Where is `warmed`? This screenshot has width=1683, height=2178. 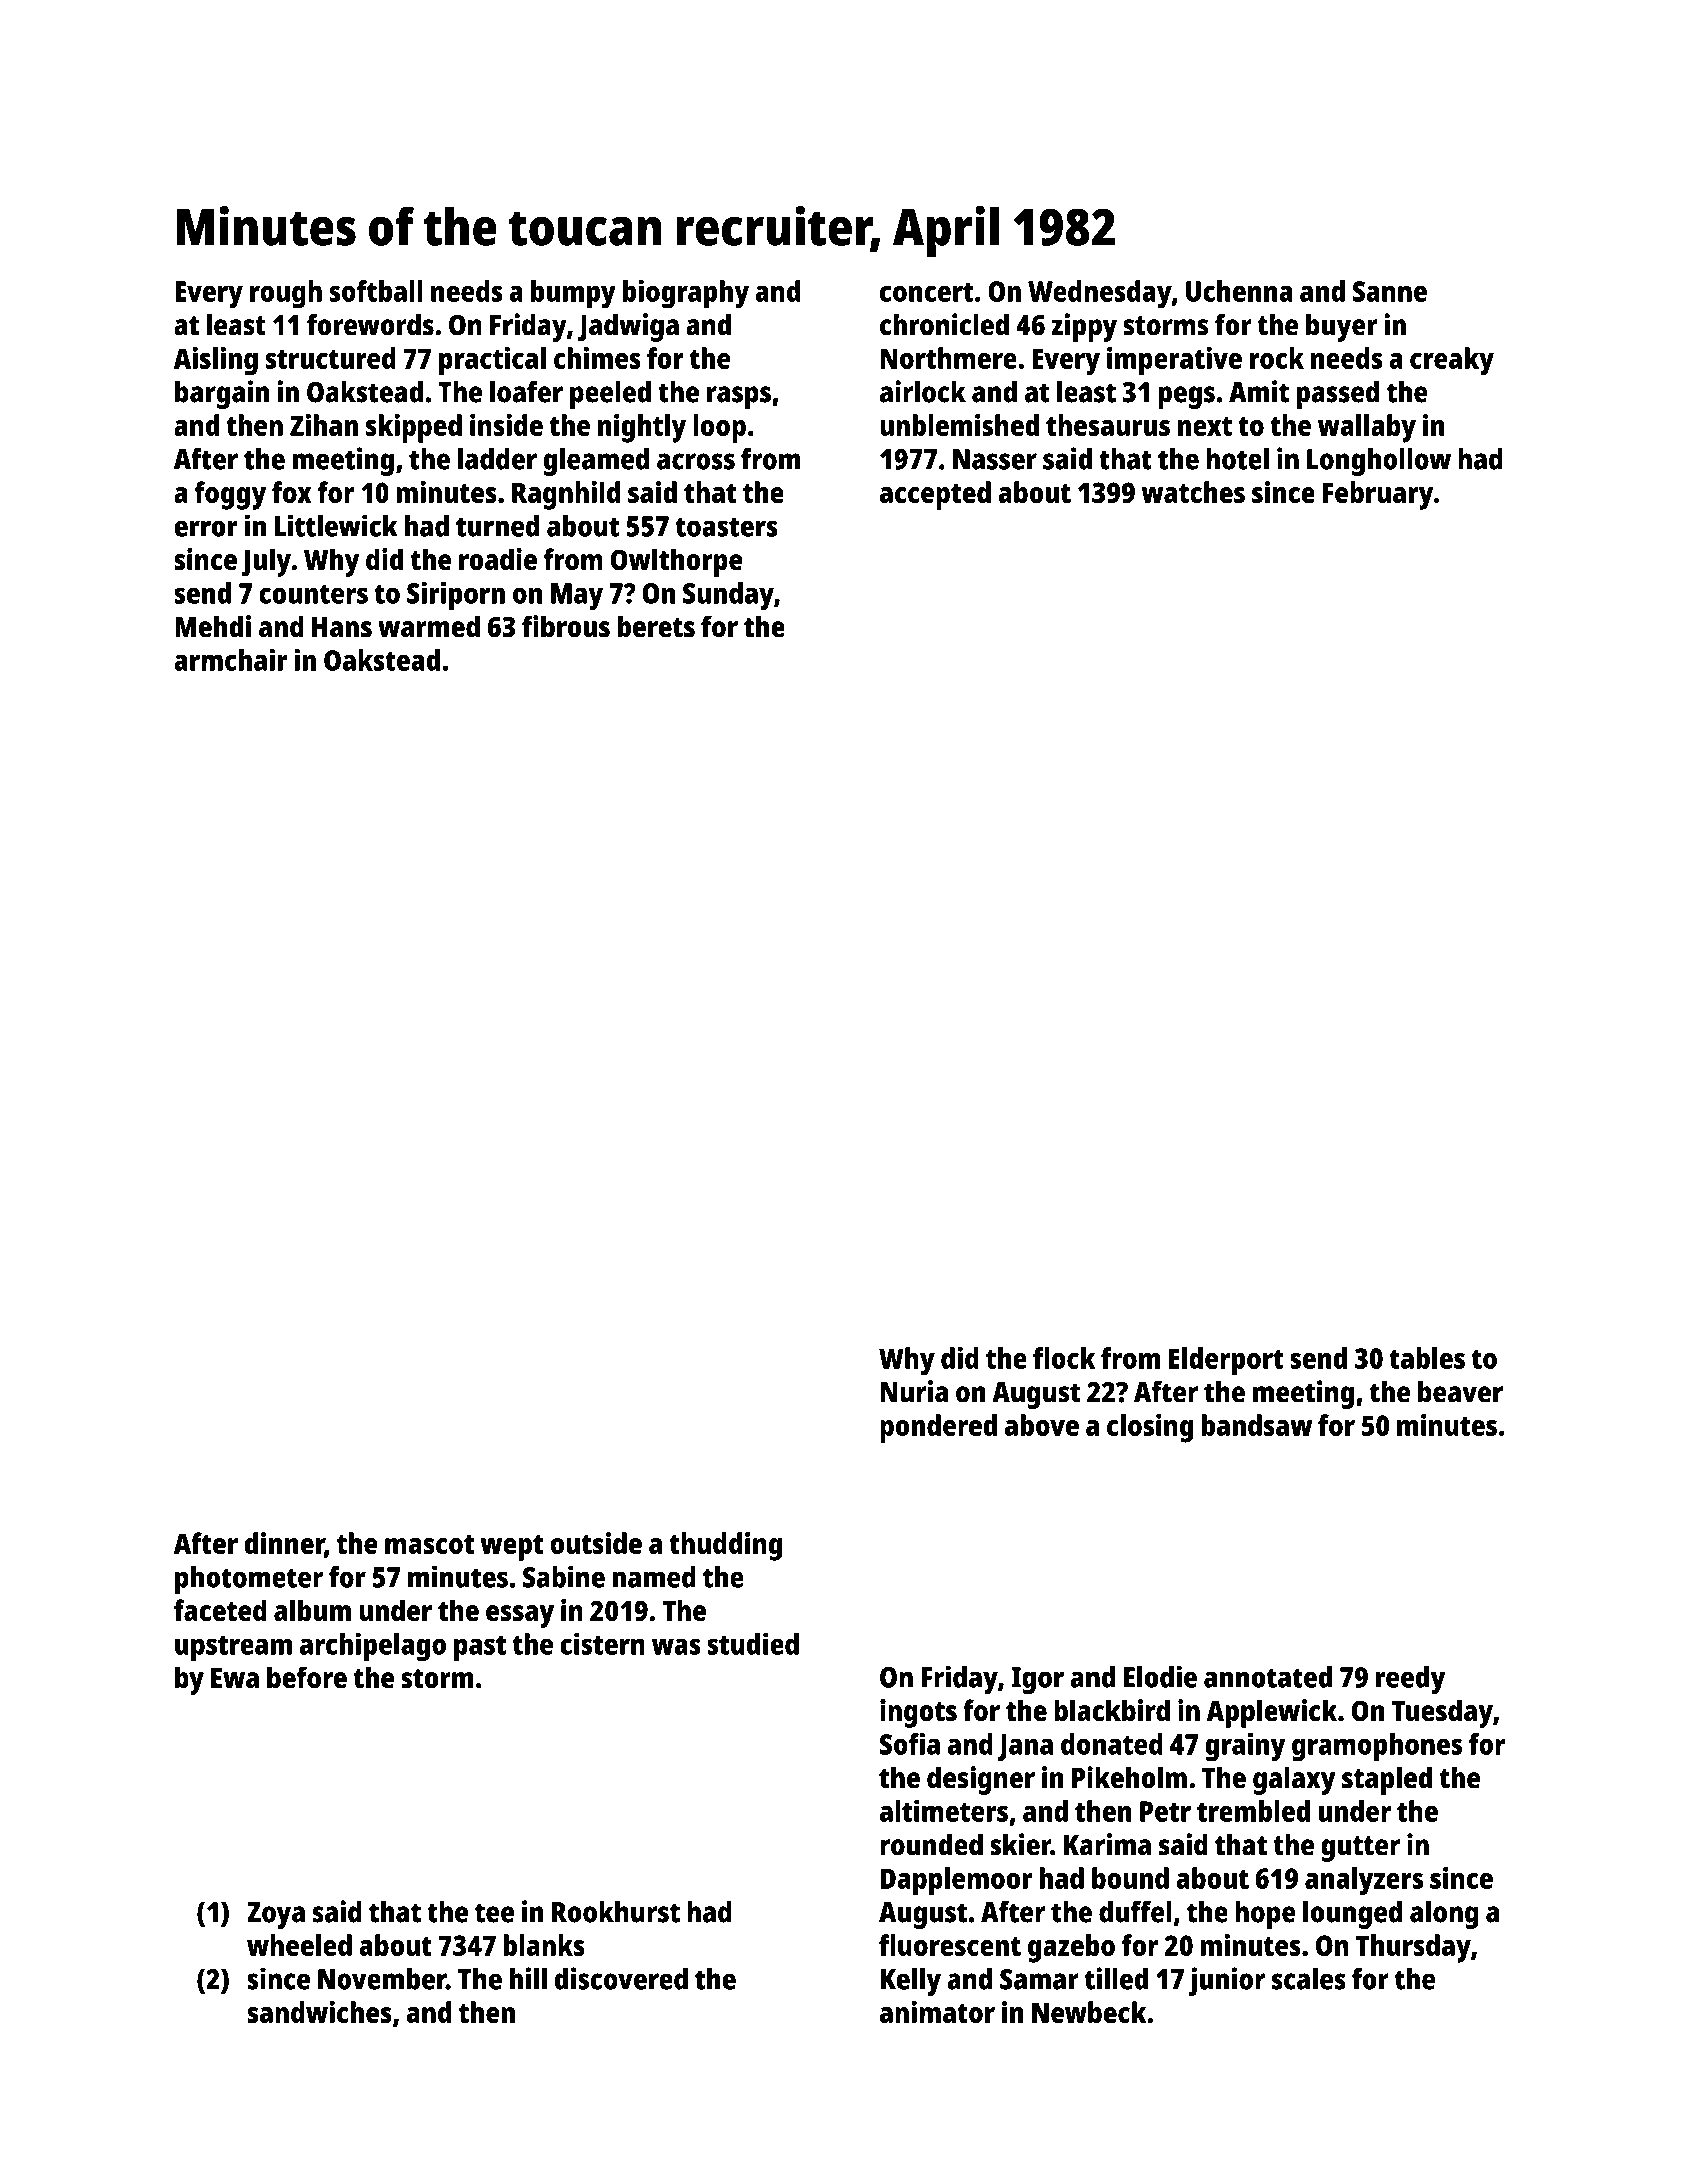 warmed is located at coordinates (429, 626).
